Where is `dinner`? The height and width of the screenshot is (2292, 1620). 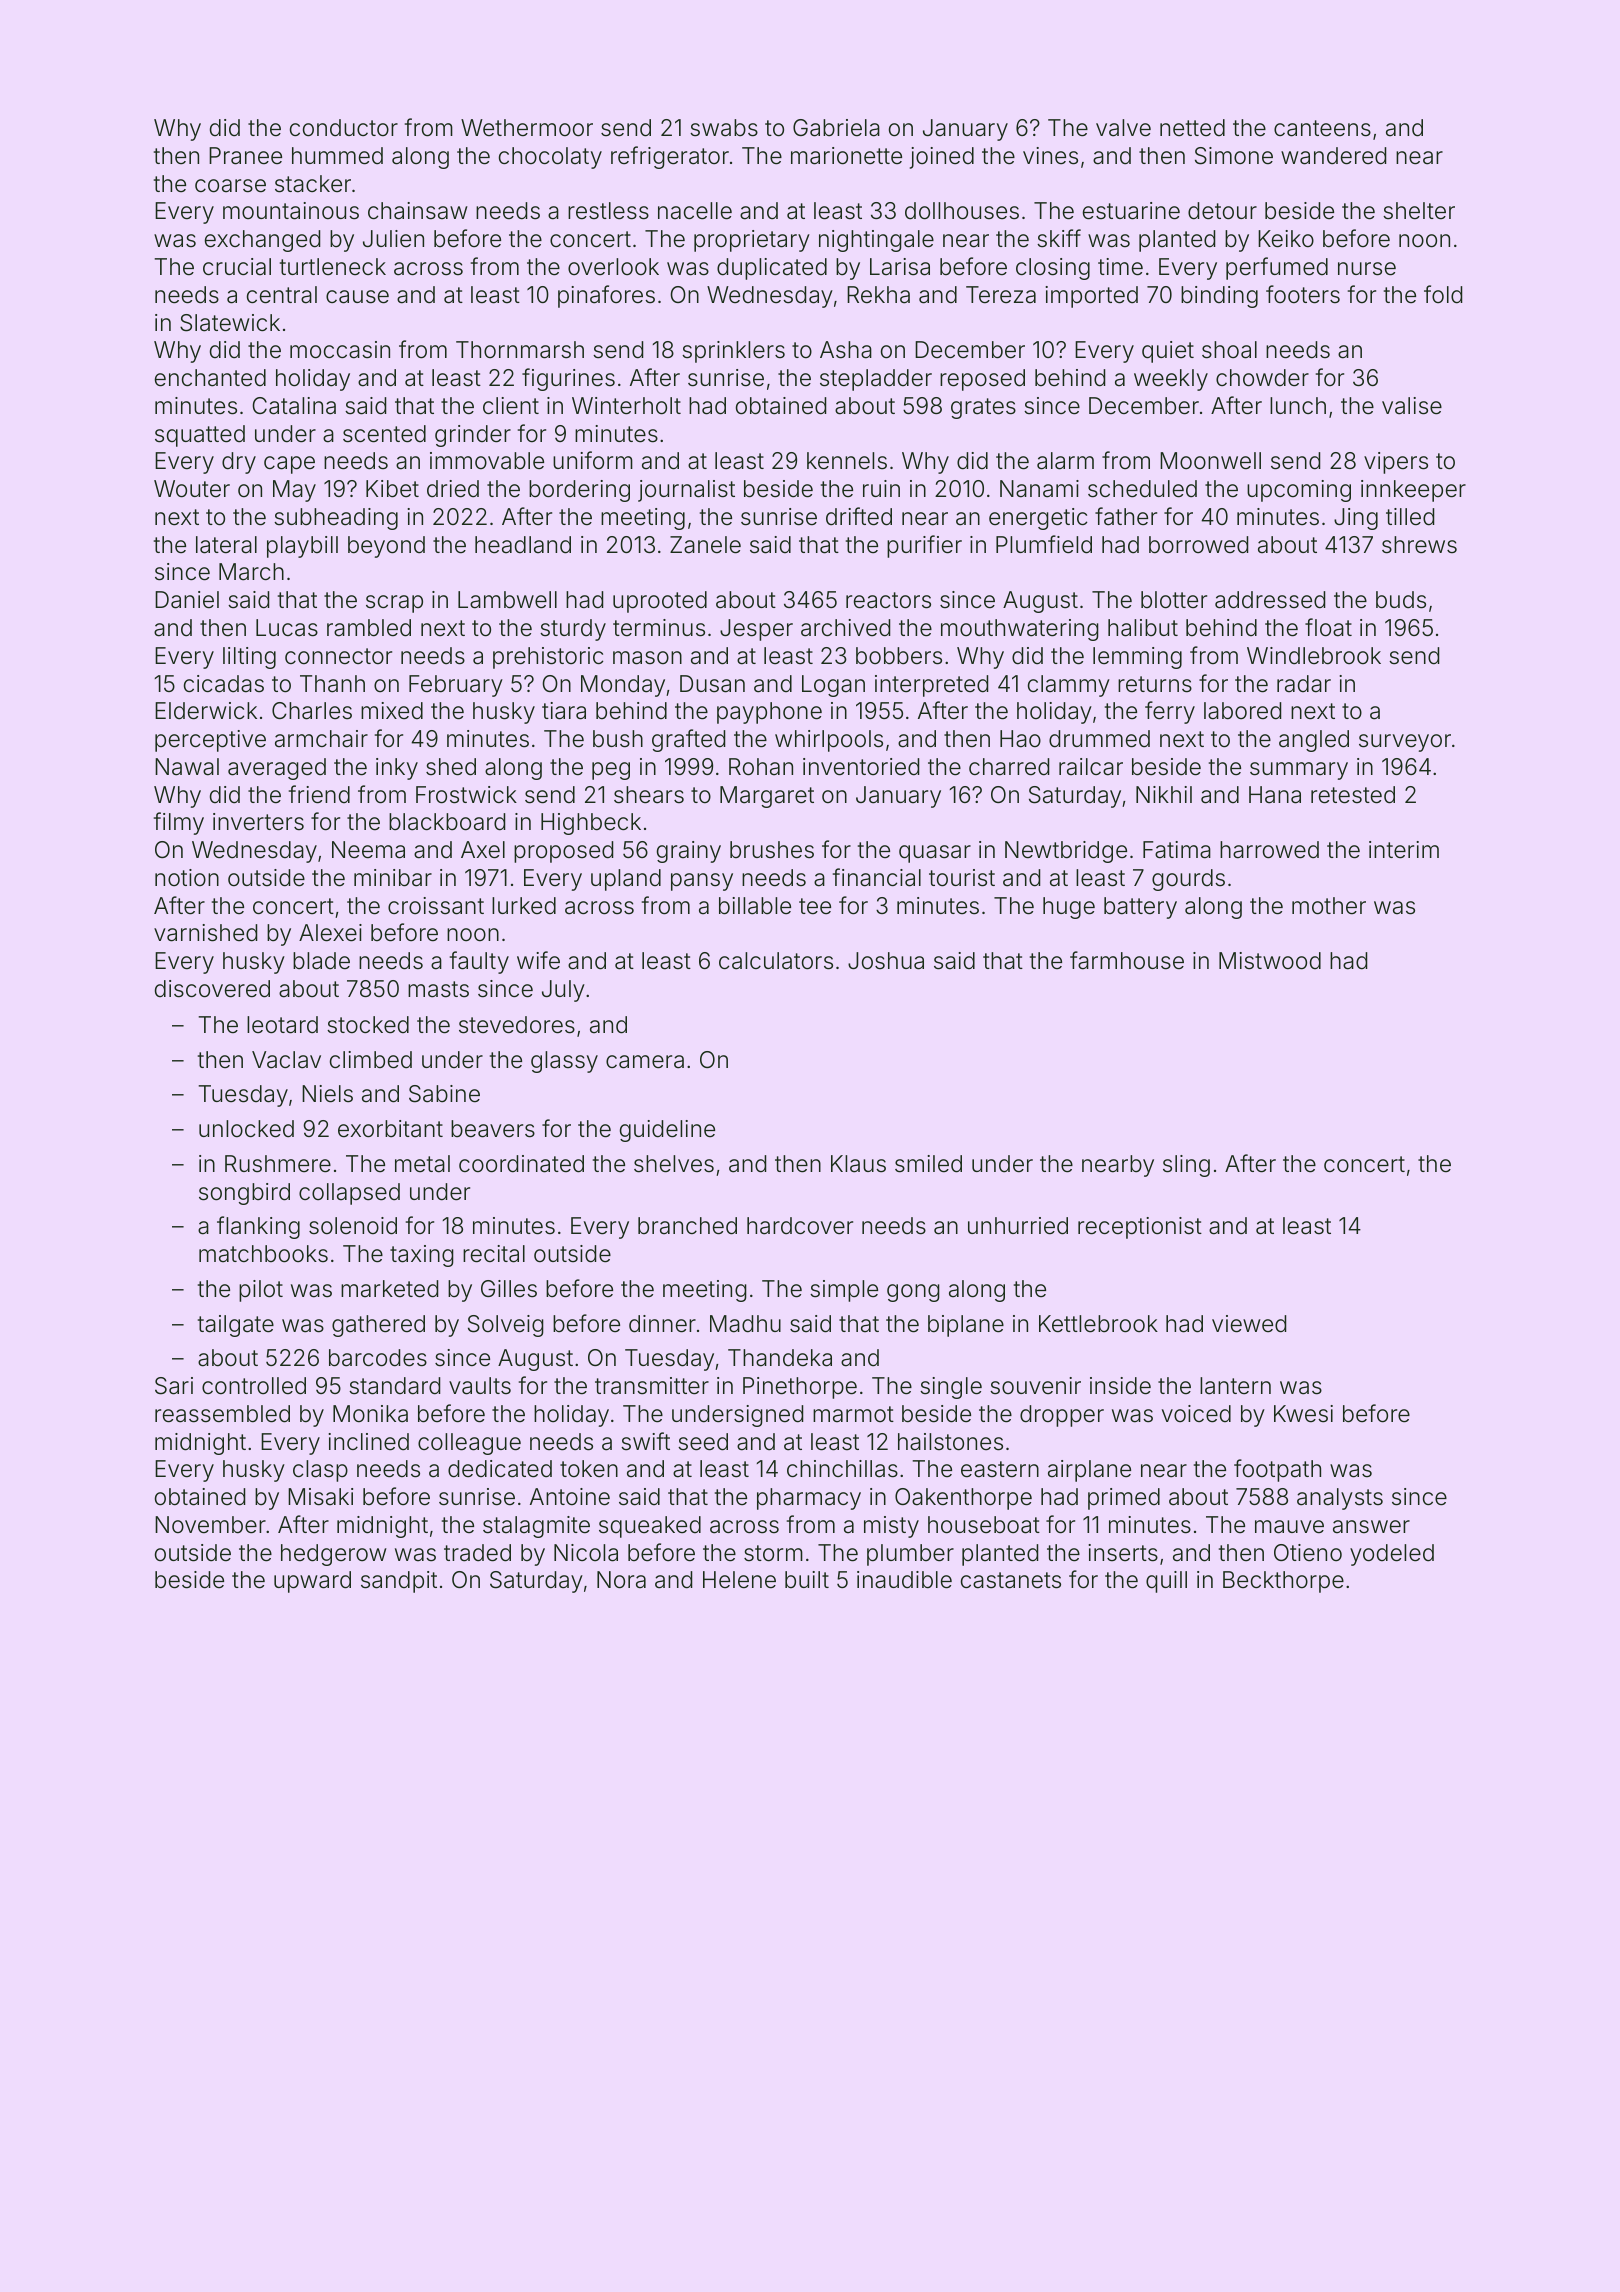
dinner is located at coordinates (662, 1324).
